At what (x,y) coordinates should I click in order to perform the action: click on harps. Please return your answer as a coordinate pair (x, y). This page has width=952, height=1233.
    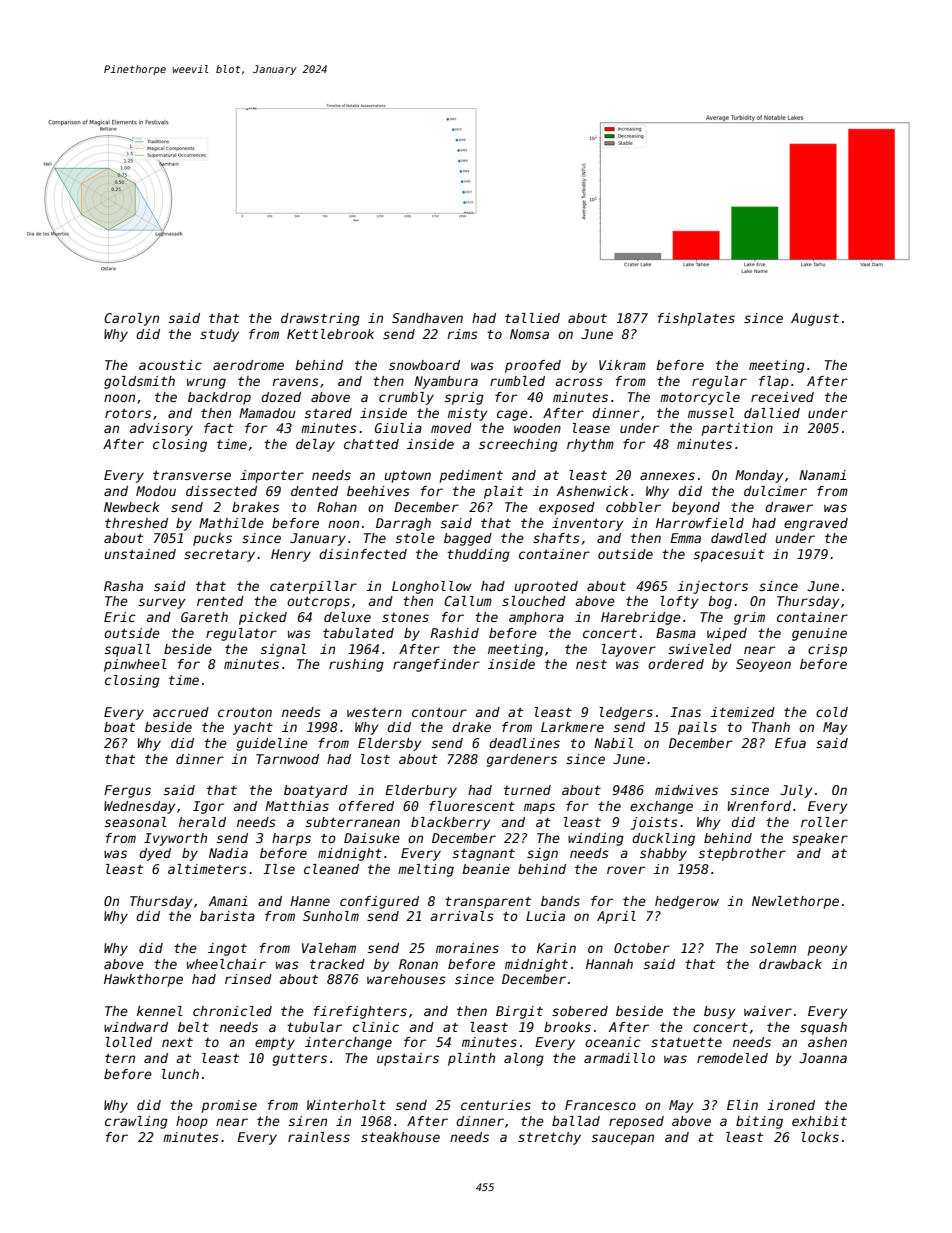
    Looking at the image, I should click on (291, 839).
